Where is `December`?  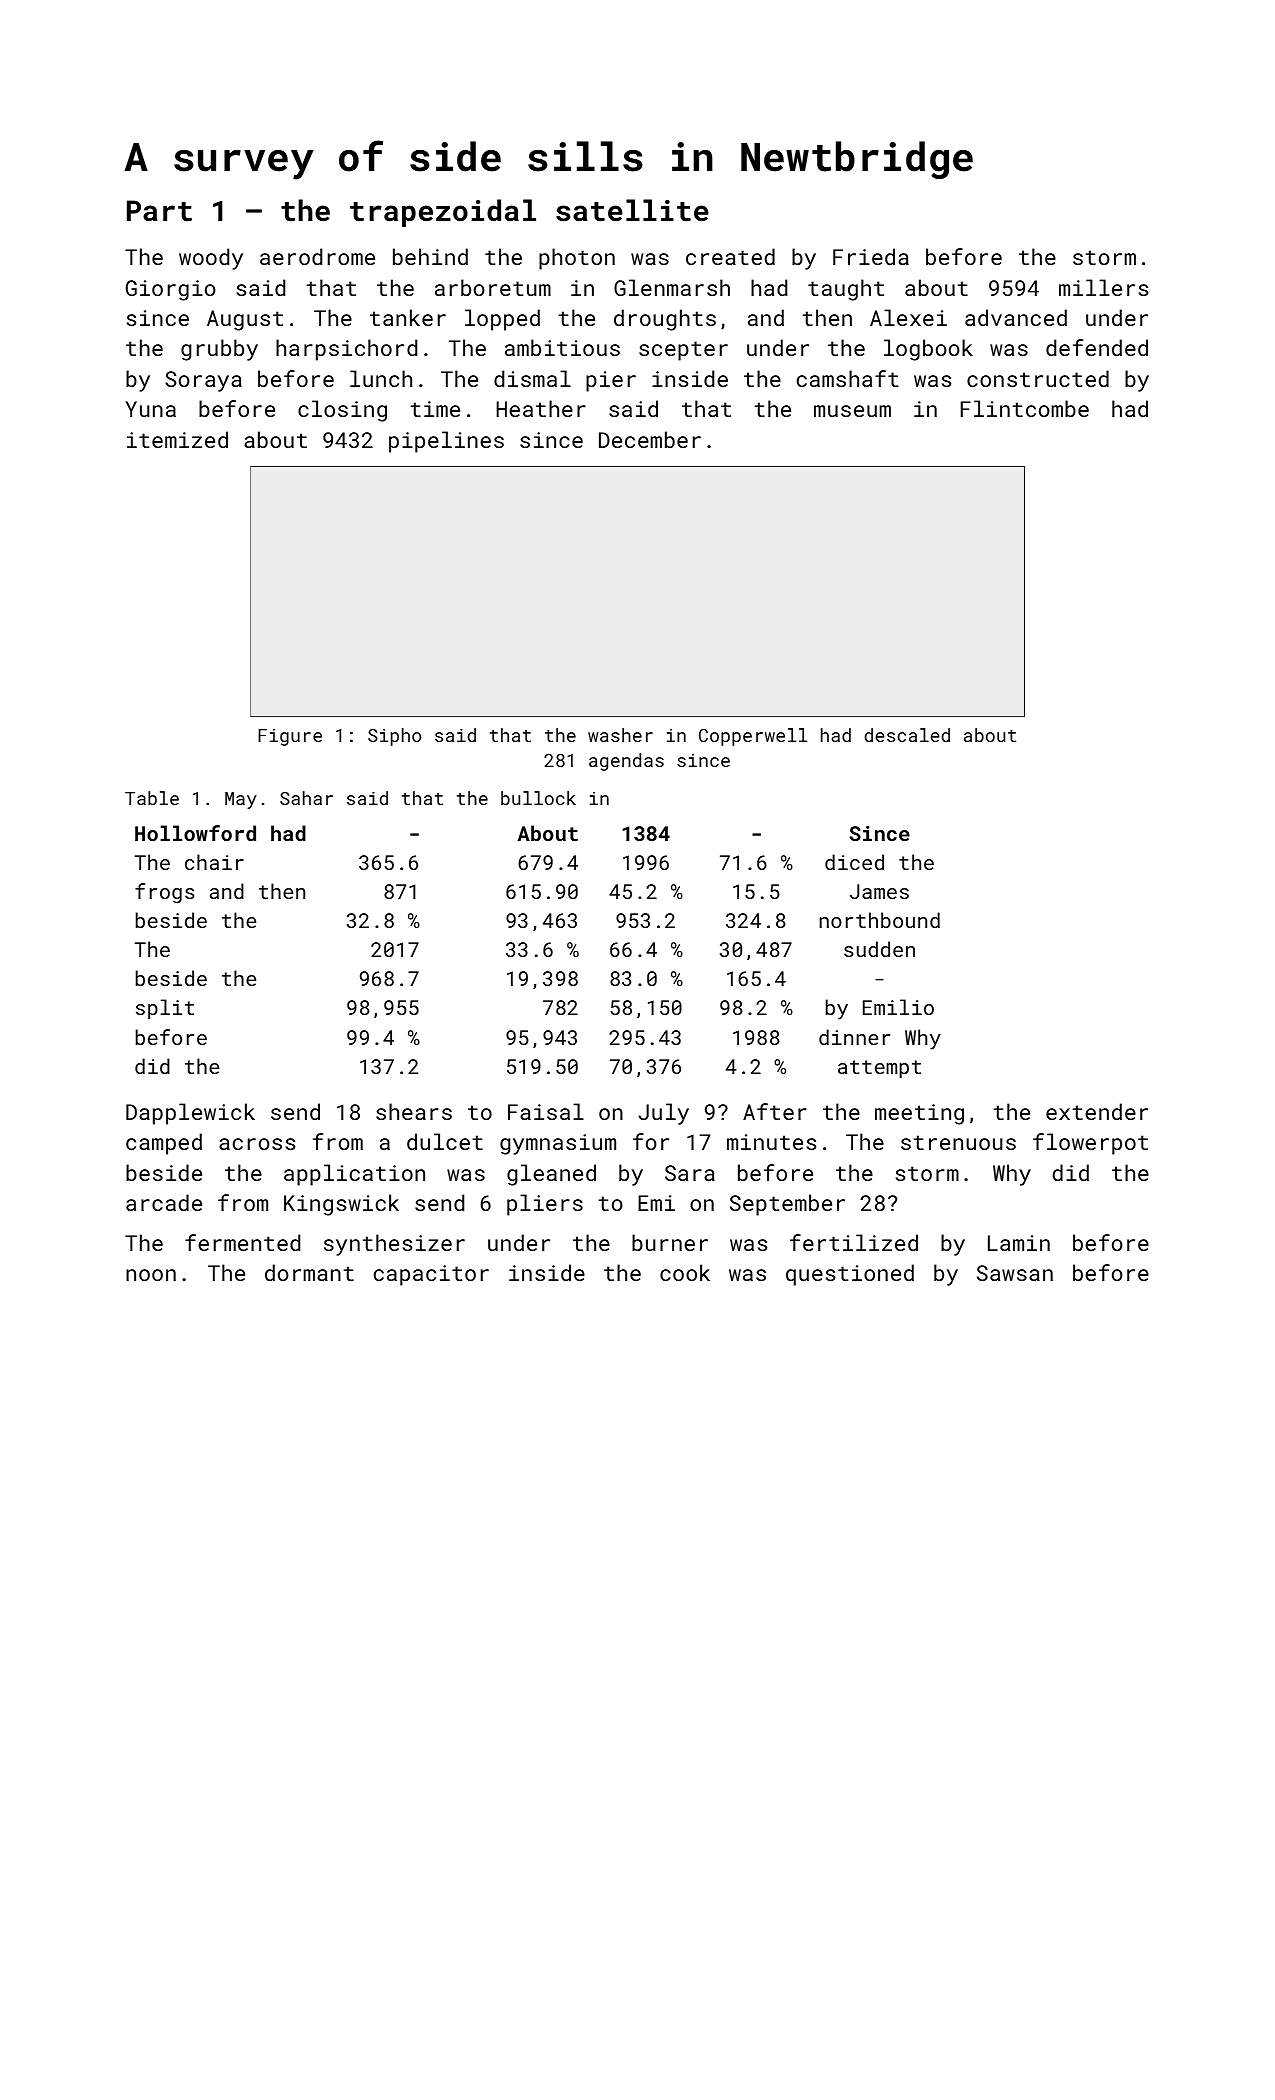 December is located at coordinates (650, 439).
